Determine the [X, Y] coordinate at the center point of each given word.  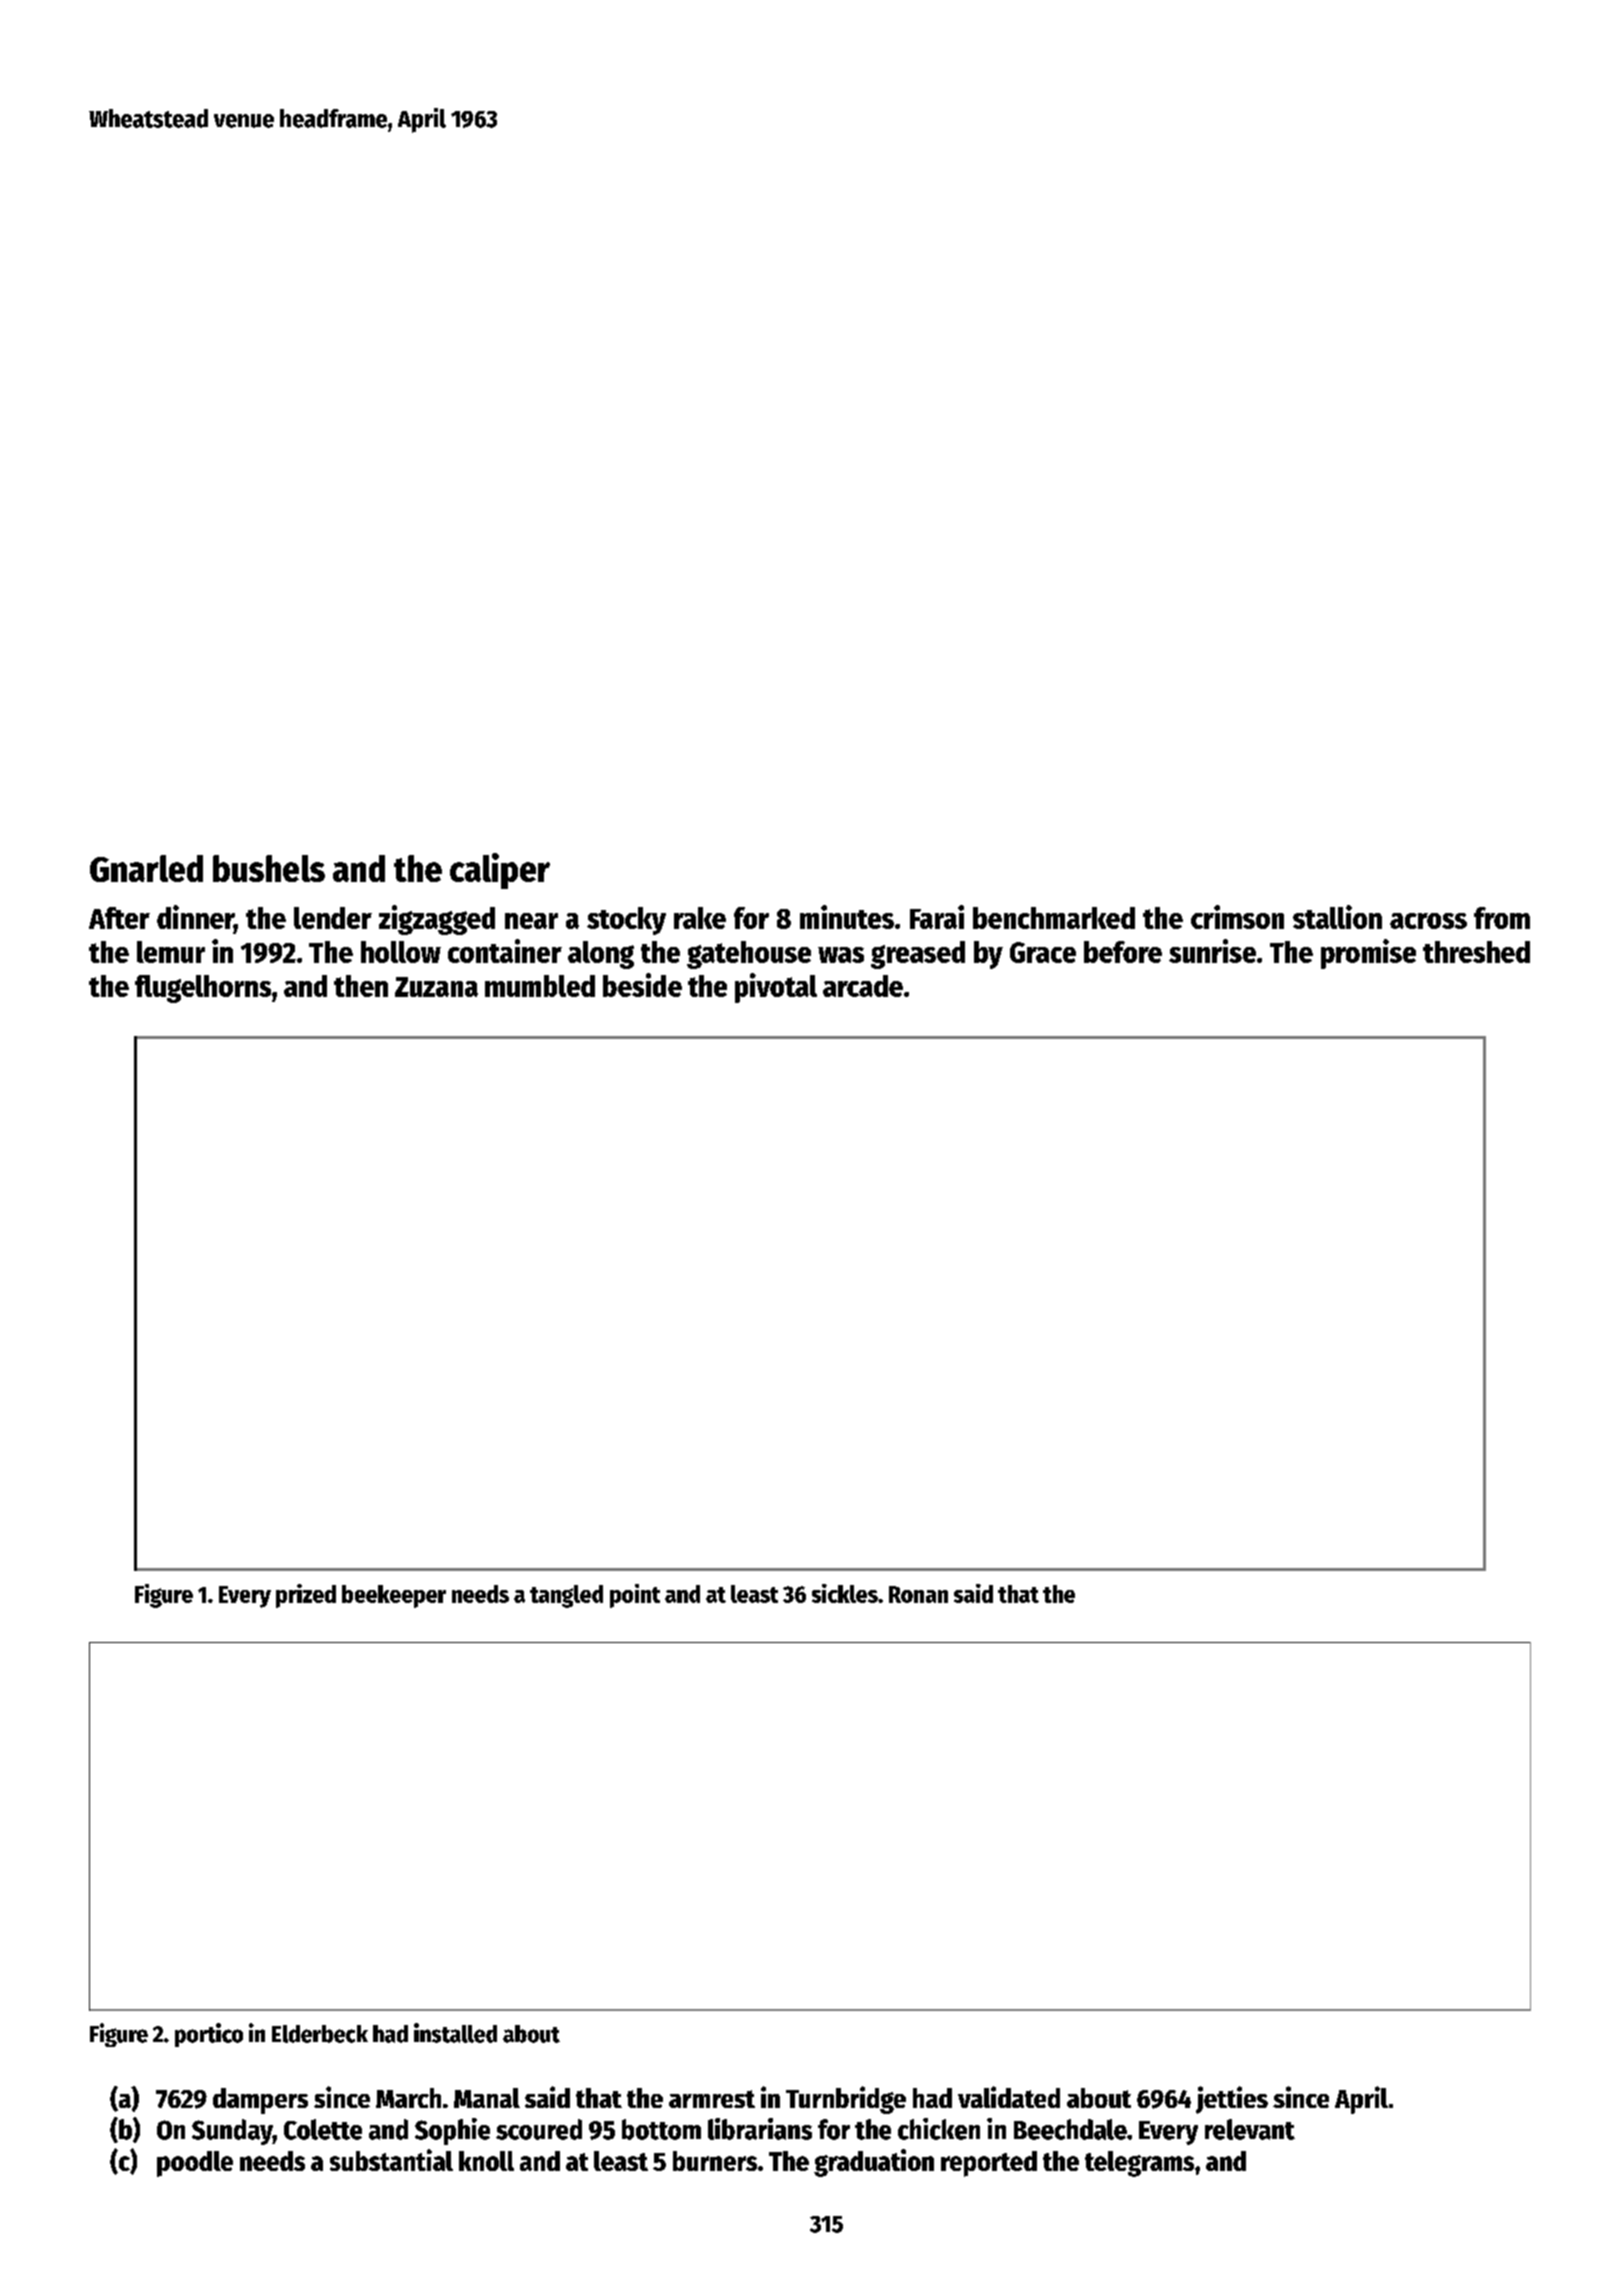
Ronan [918, 1594]
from [1502, 918]
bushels [269, 868]
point [635, 1596]
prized [306, 1596]
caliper [500, 871]
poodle [195, 2164]
